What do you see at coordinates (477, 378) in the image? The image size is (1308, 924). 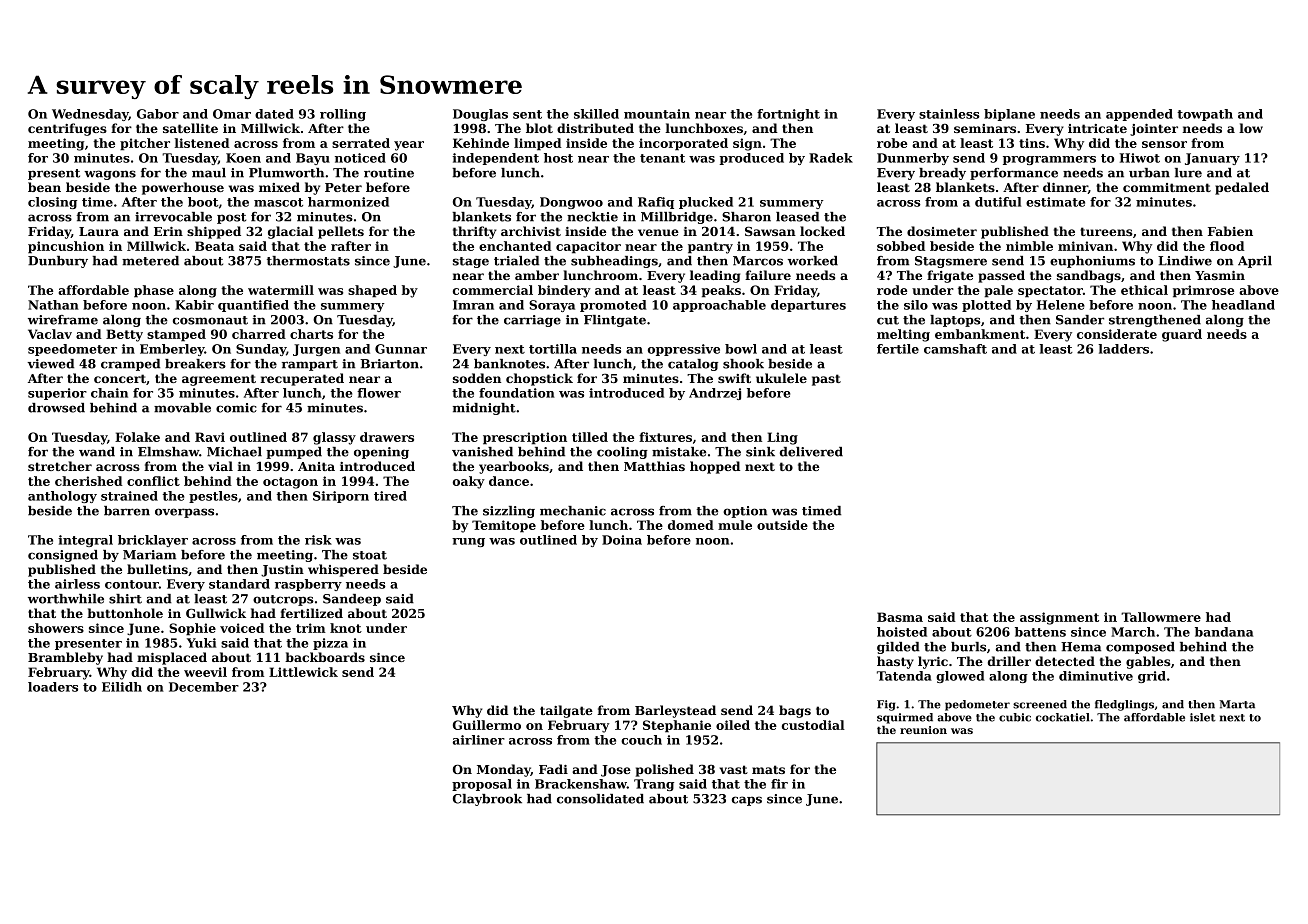 I see `sodden` at bounding box center [477, 378].
